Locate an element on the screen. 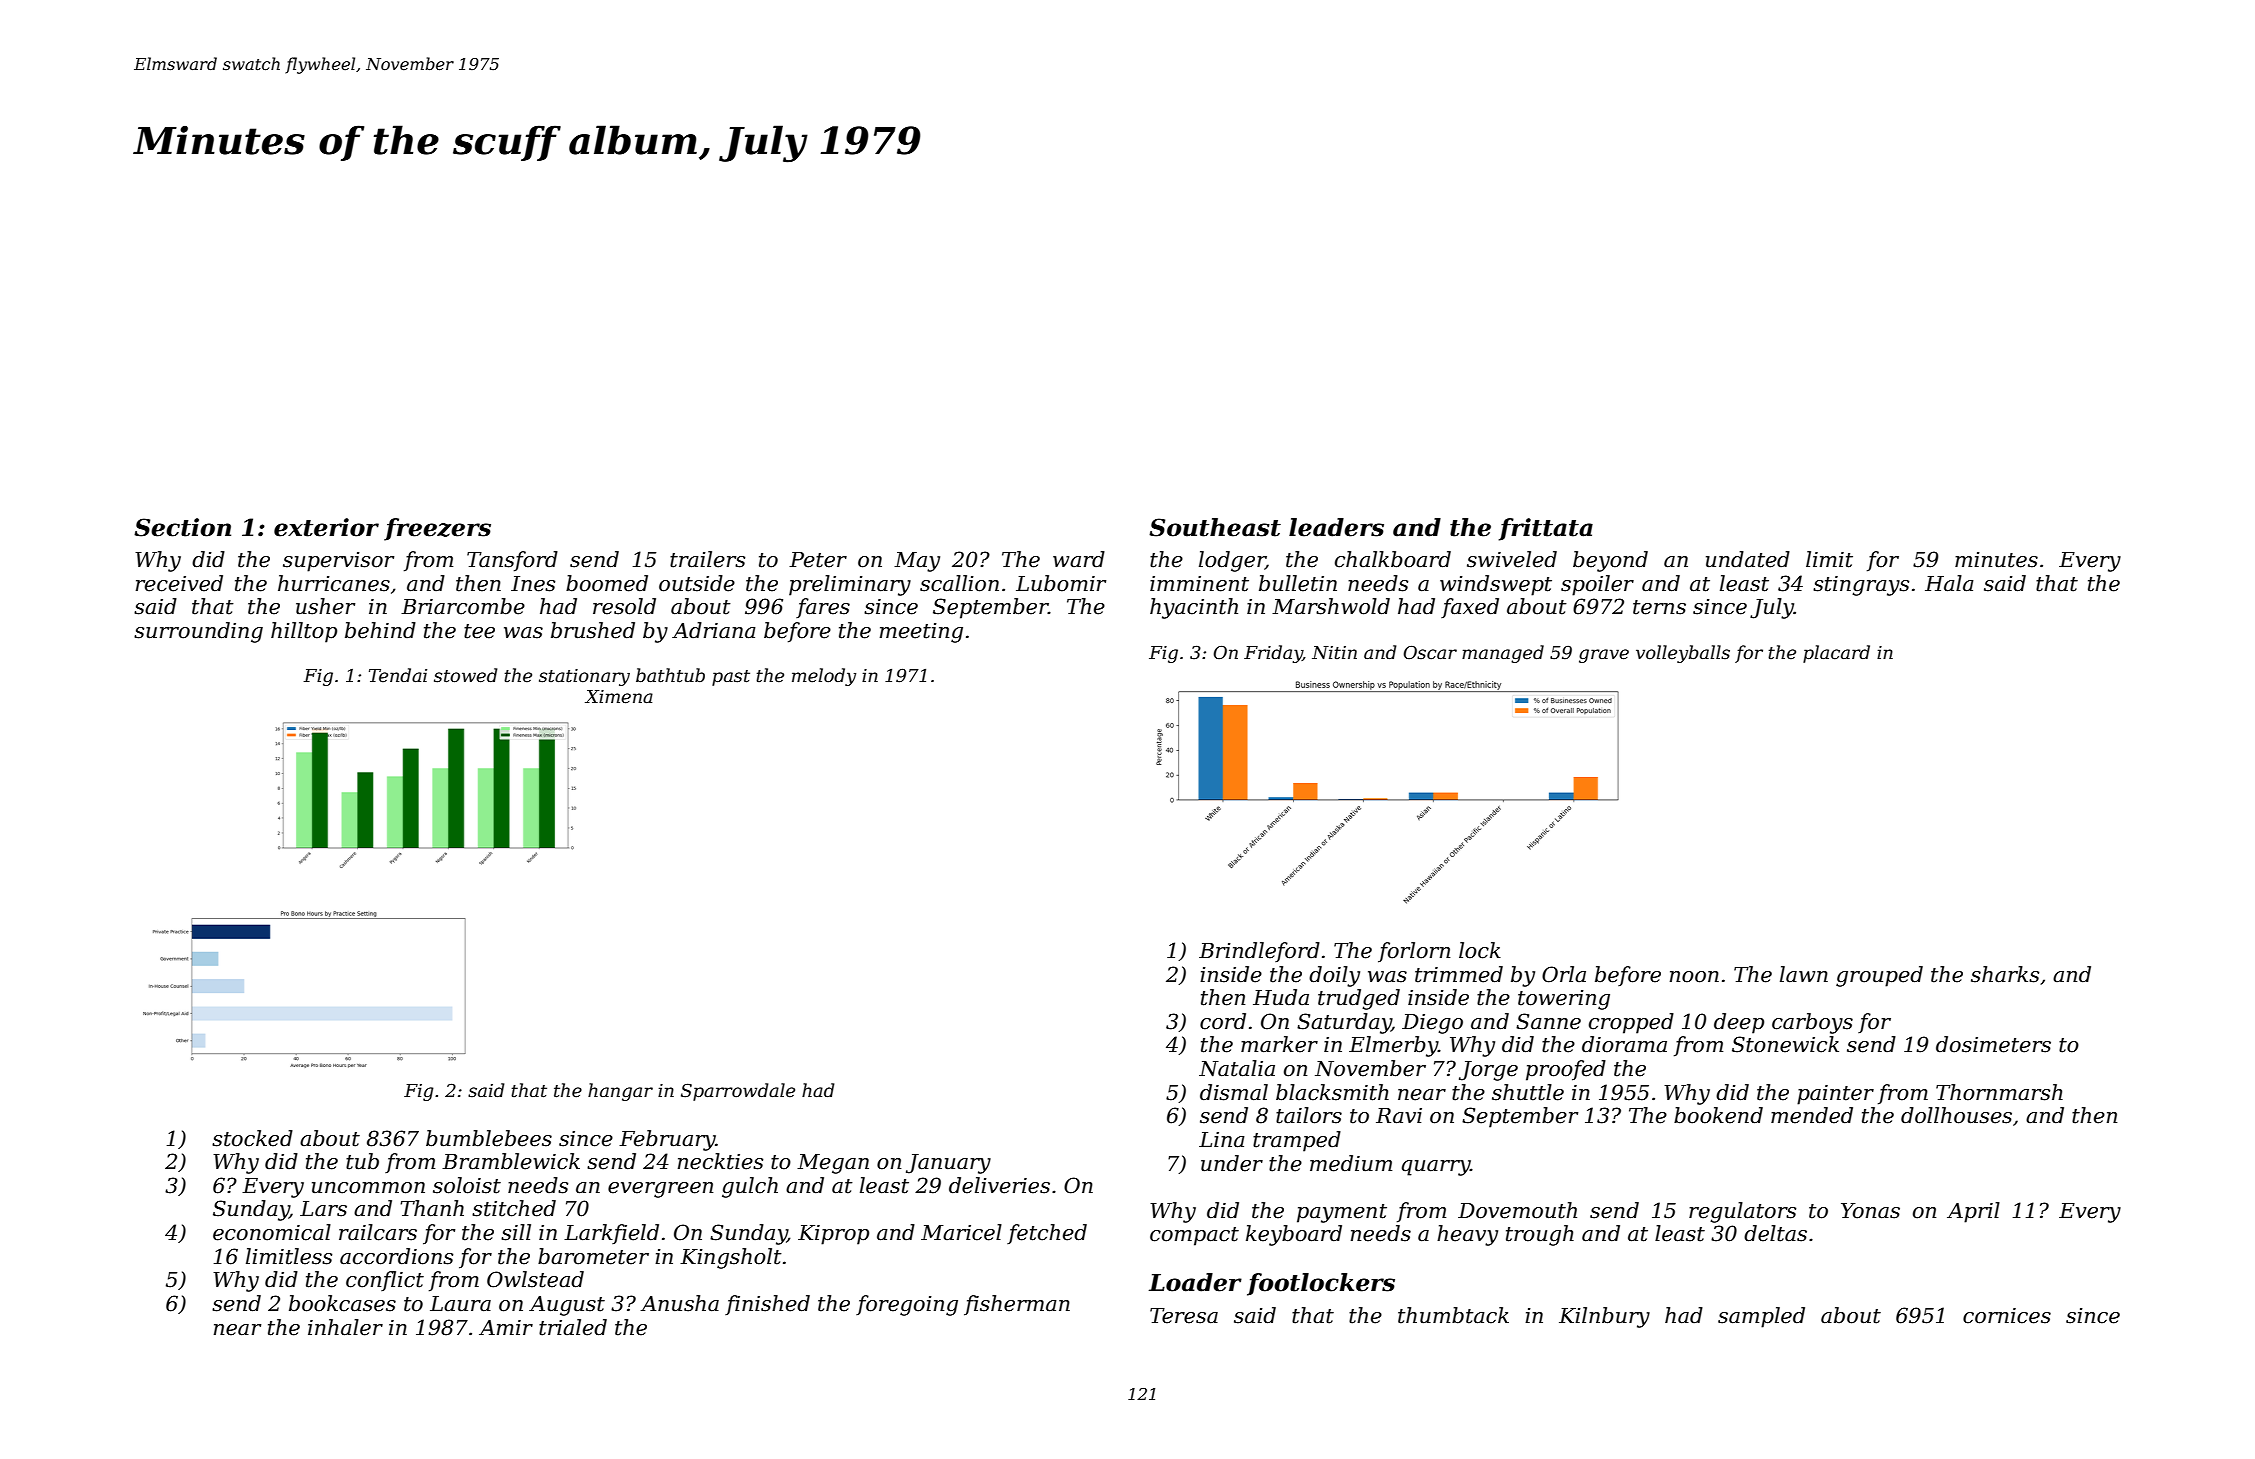 This screenshot has height=1459, width=2255. Amir is located at coordinates (506, 1327).
